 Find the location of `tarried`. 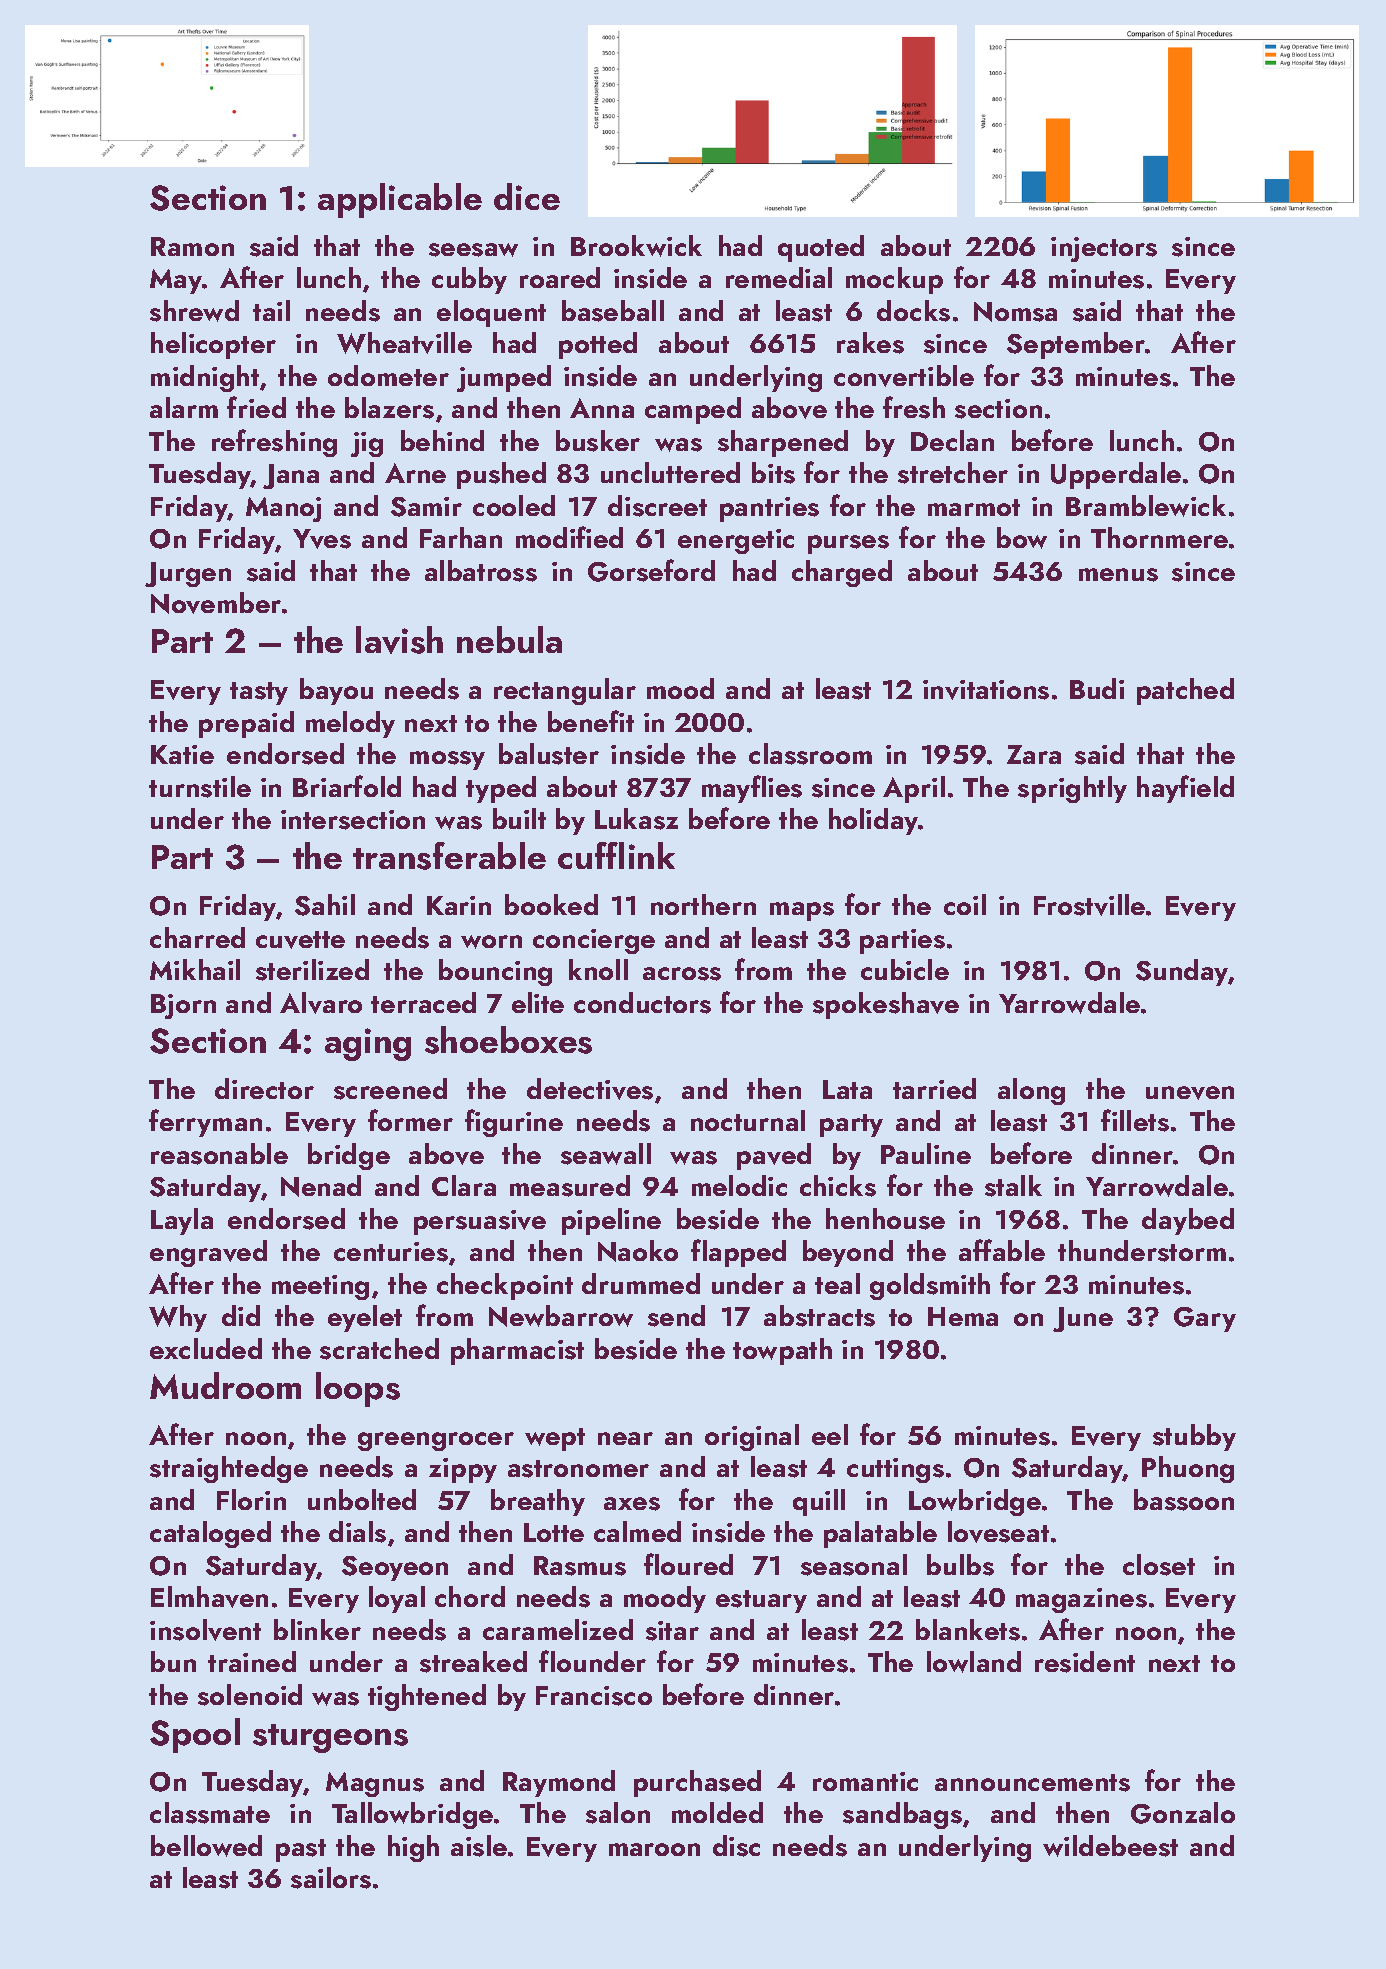

tarried is located at coordinates (934, 1088).
